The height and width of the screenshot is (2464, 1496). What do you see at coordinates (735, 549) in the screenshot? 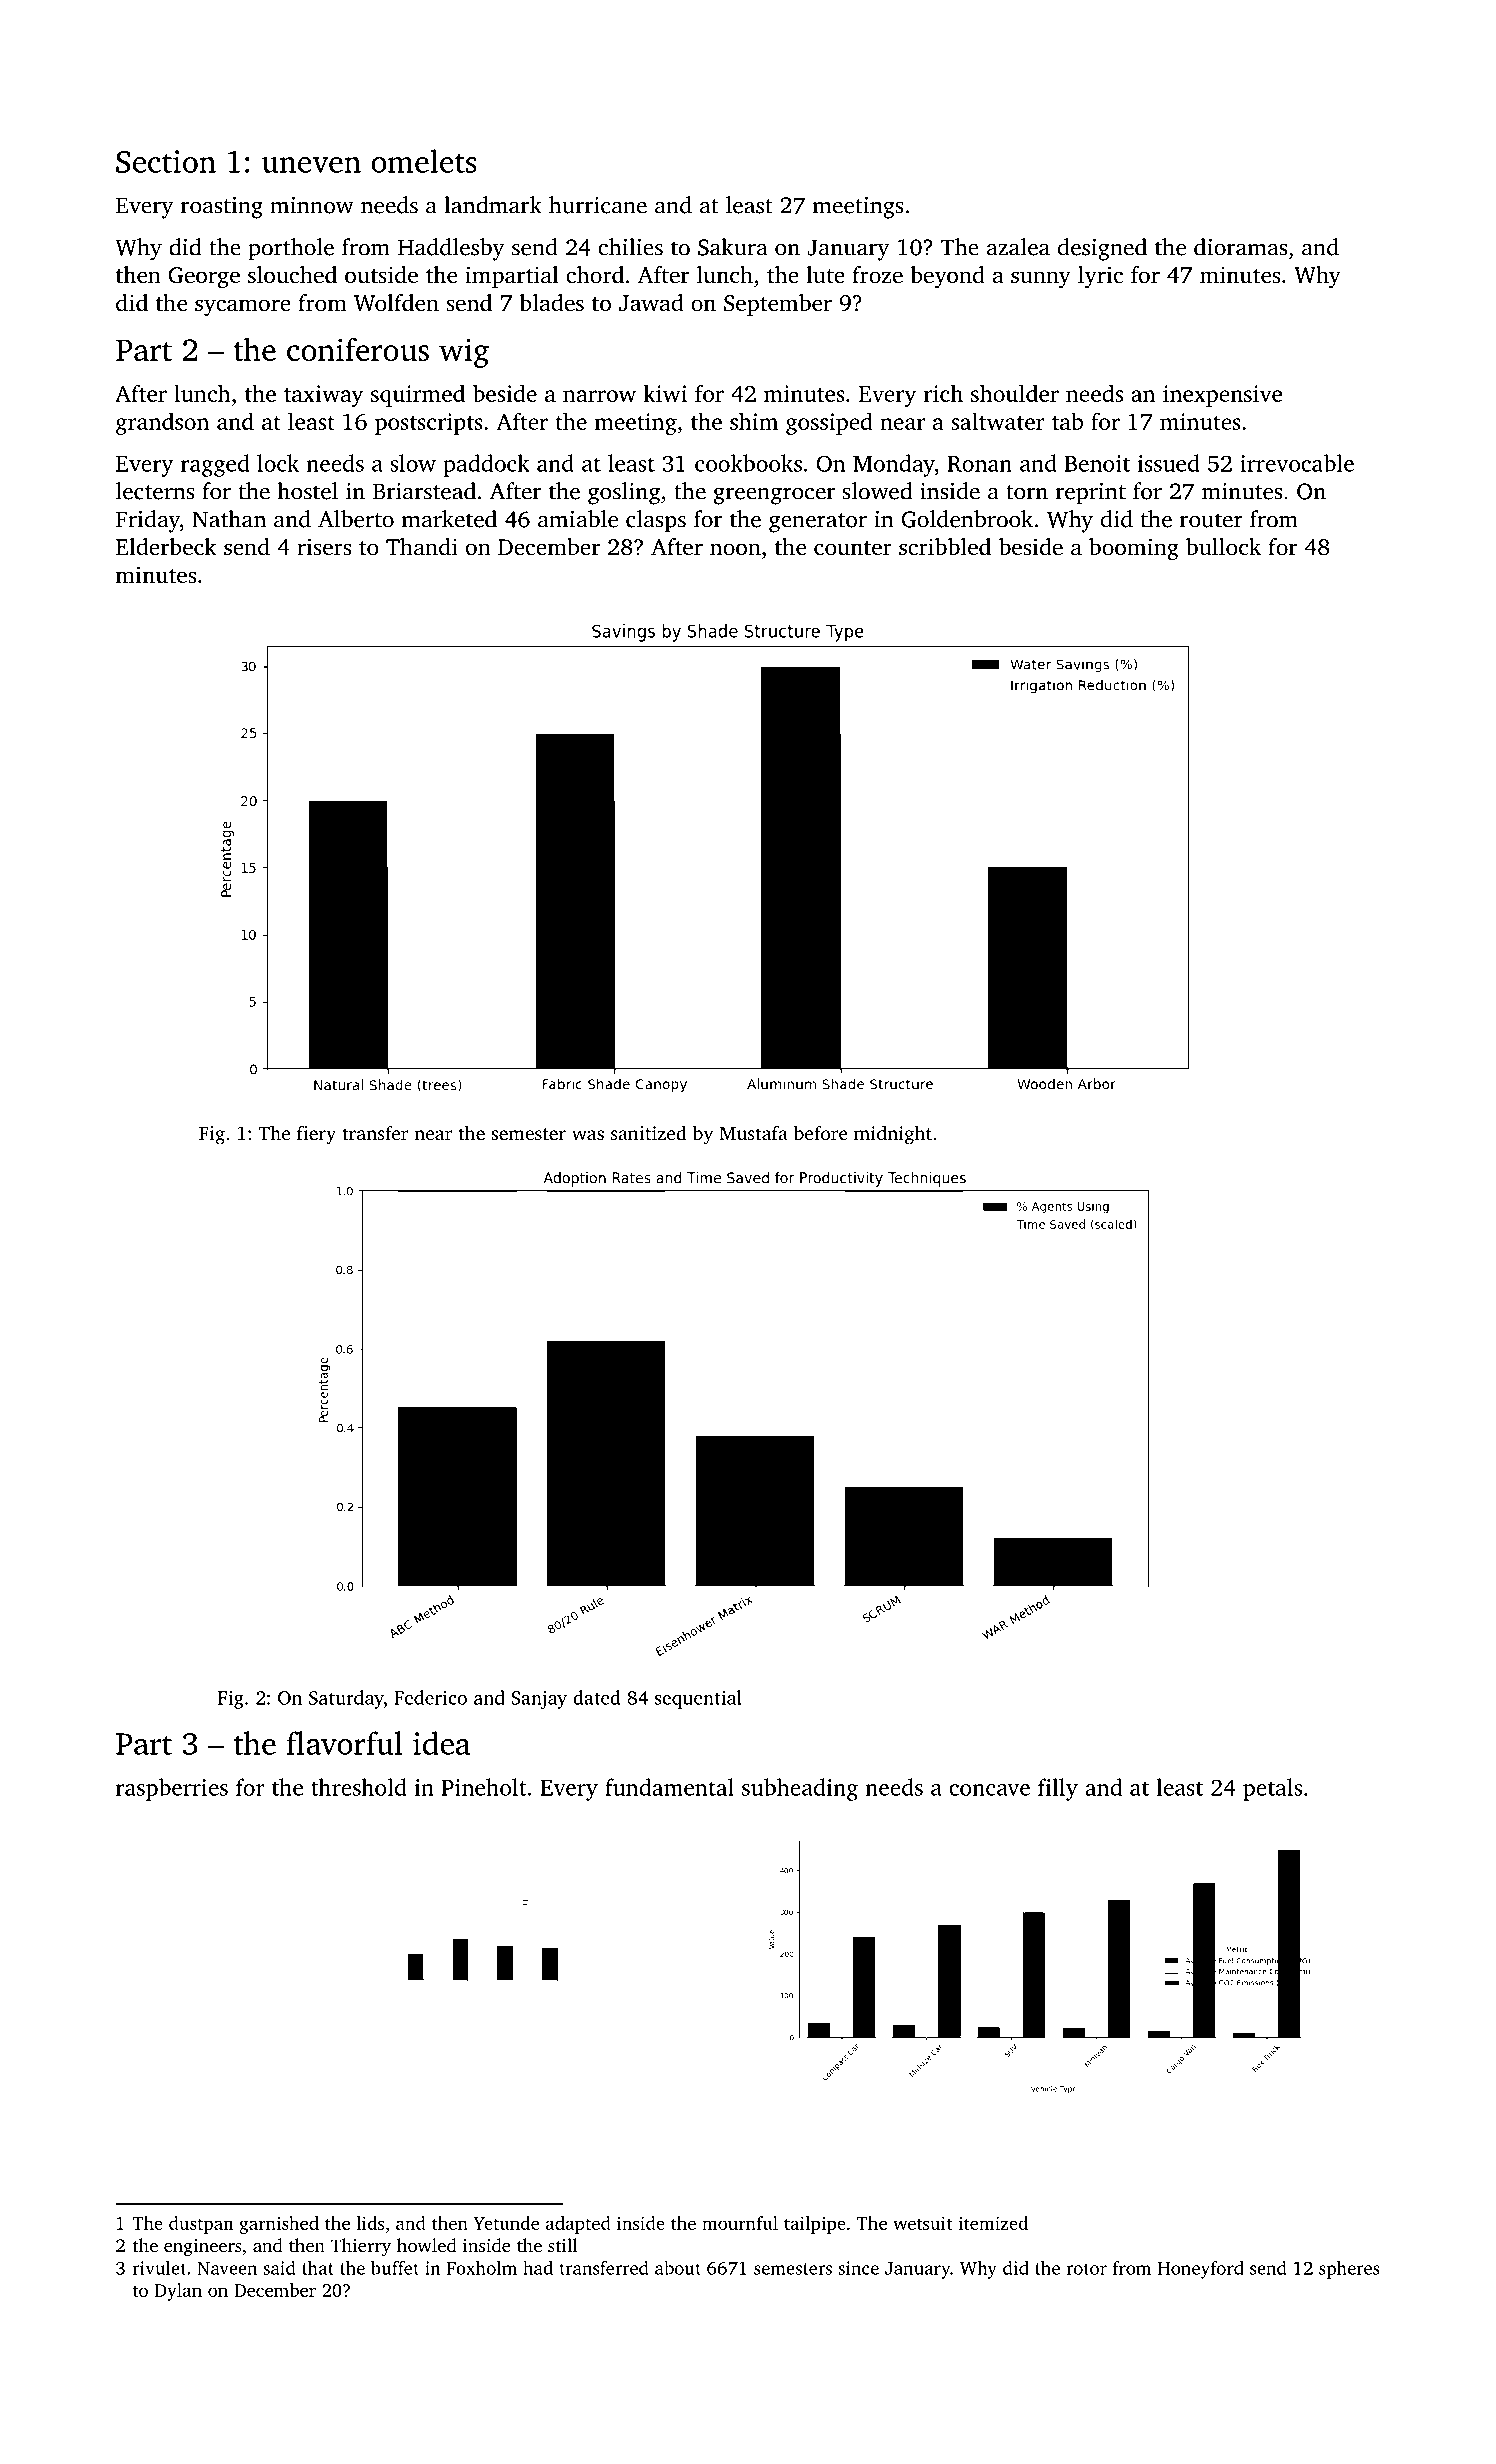
I see `noon` at bounding box center [735, 549].
